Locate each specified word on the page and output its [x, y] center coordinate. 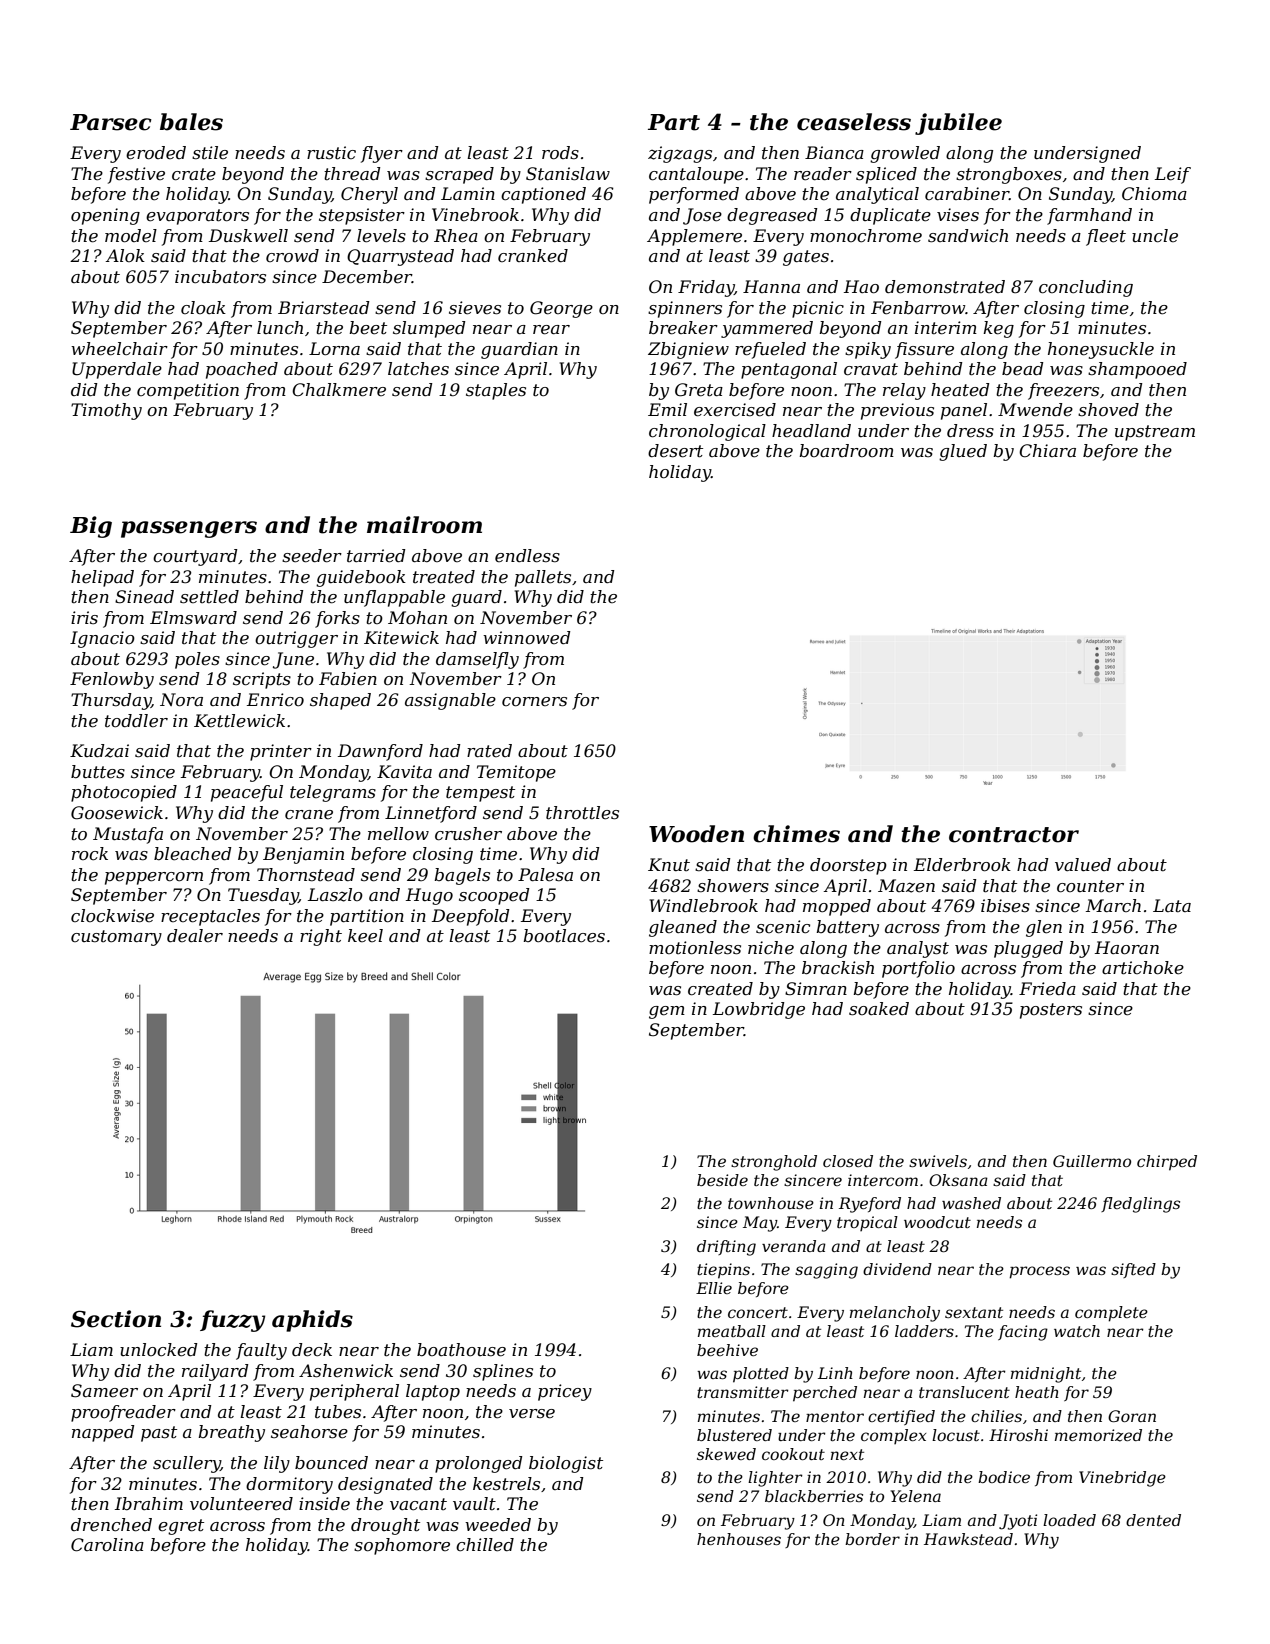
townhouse [771, 1203]
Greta [699, 390]
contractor [1014, 835]
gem [667, 1012]
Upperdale [117, 370]
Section [116, 1319]
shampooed [1137, 370]
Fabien [348, 679]
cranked [533, 256]
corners [534, 702]
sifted [1133, 1270]
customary [116, 938]
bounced [331, 1462]
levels [381, 236]
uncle [1155, 236]
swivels [938, 1161]
